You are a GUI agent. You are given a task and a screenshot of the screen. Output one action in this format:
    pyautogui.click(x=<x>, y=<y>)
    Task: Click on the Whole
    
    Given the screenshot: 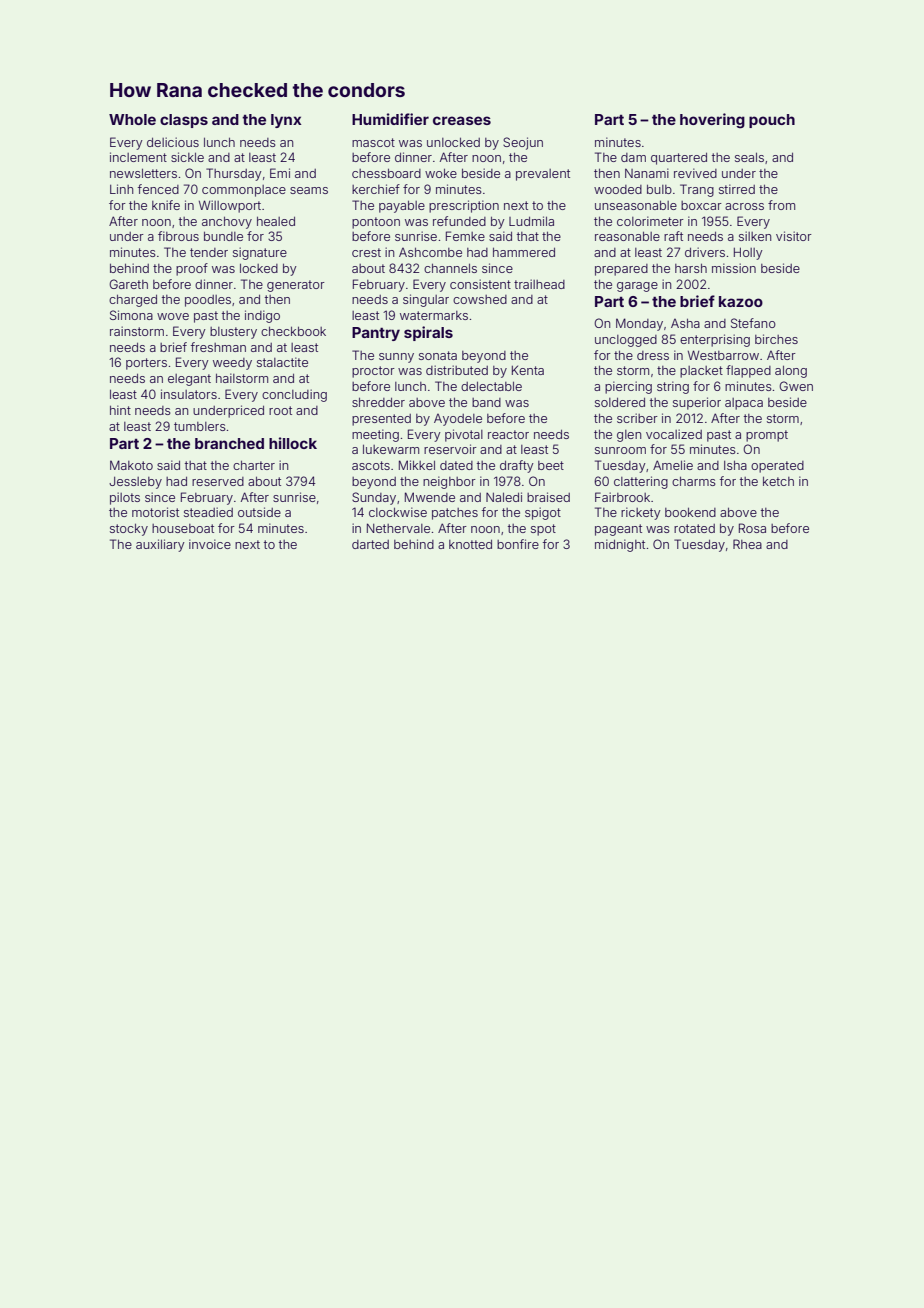 What is the action you would take?
    pyautogui.click(x=132, y=119)
